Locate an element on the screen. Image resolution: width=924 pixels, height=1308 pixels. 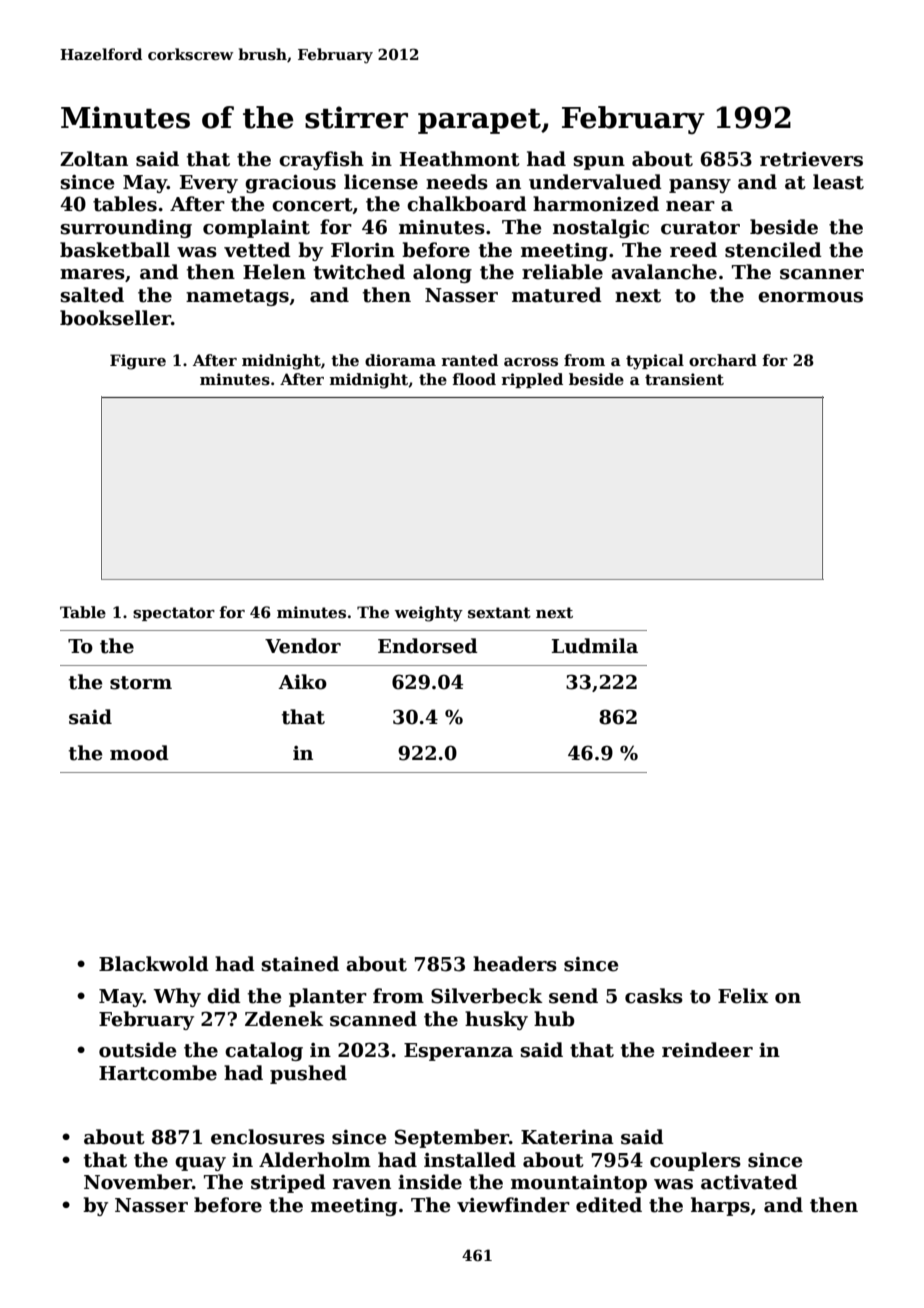
Every is located at coordinates (209, 184).
